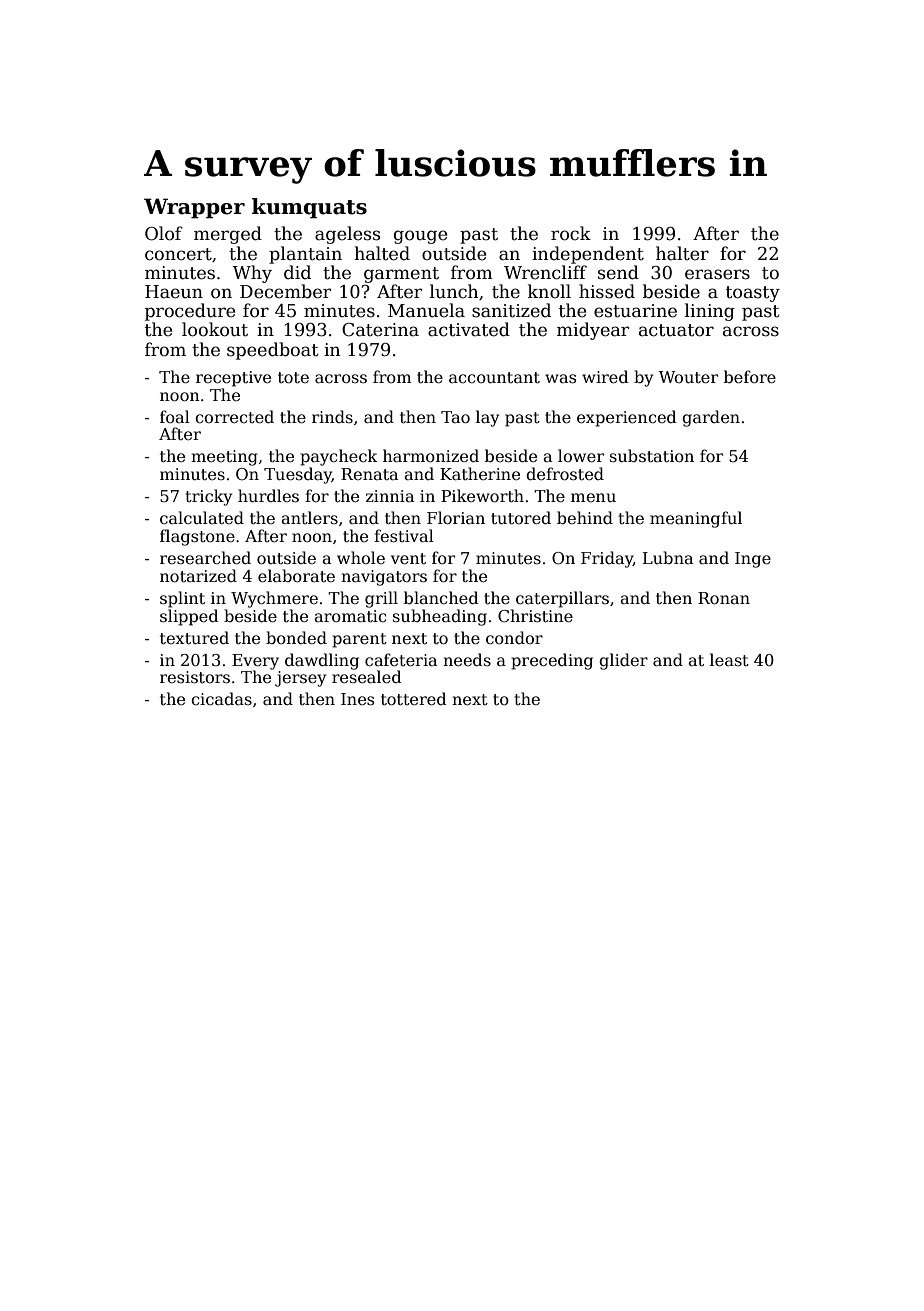 This page has height=1311, width=924. Describe the element at coordinates (380, 330) in the page. I see `Caterina` at that location.
